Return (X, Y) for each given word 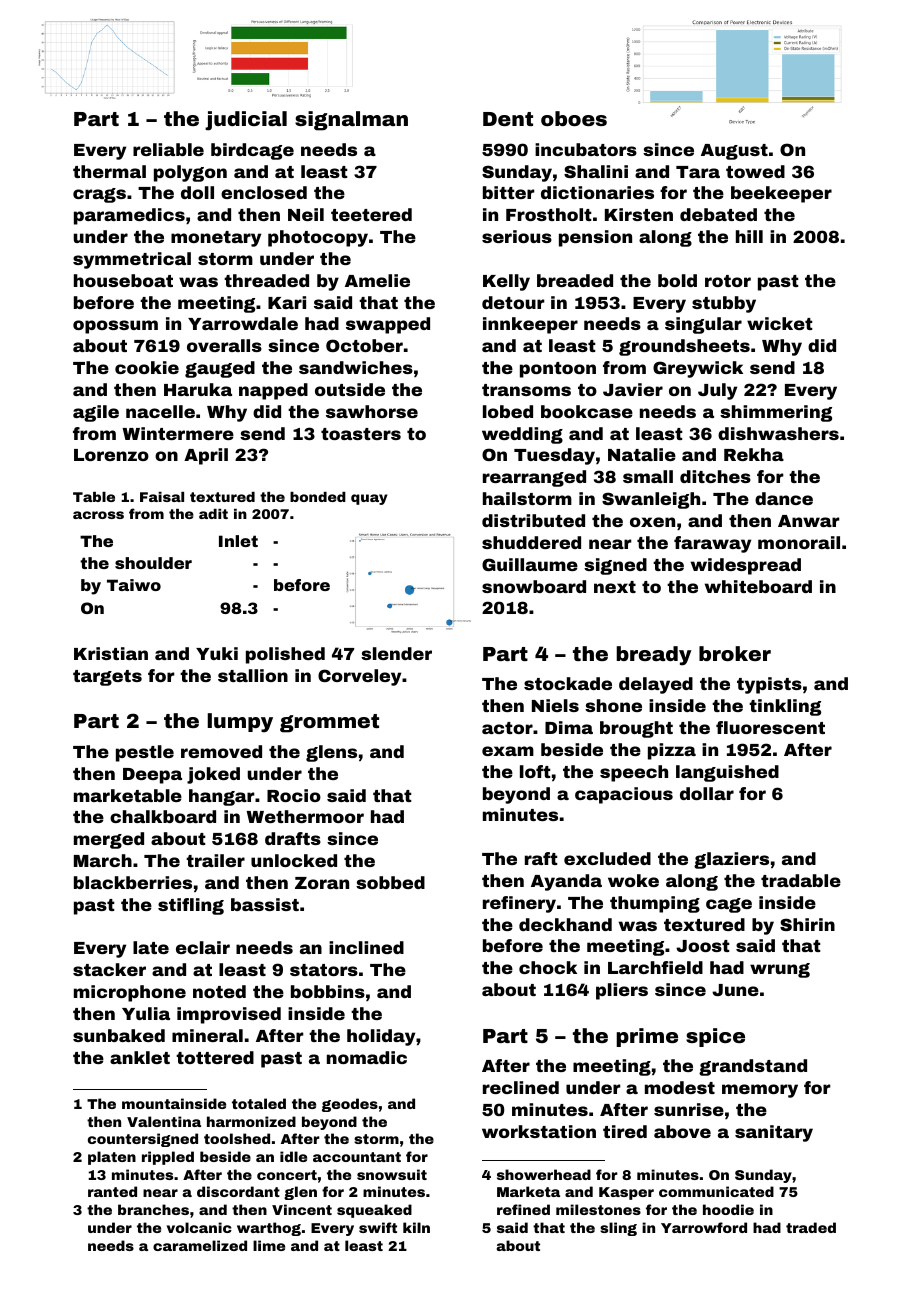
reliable (168, 149)
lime (269, 1245)
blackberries (133, 882)
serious (517, 236)
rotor (728, 281)
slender (396, 653)
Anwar (809, 521)
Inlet (238, 541)
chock (548, 967)
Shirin (807, 924)
